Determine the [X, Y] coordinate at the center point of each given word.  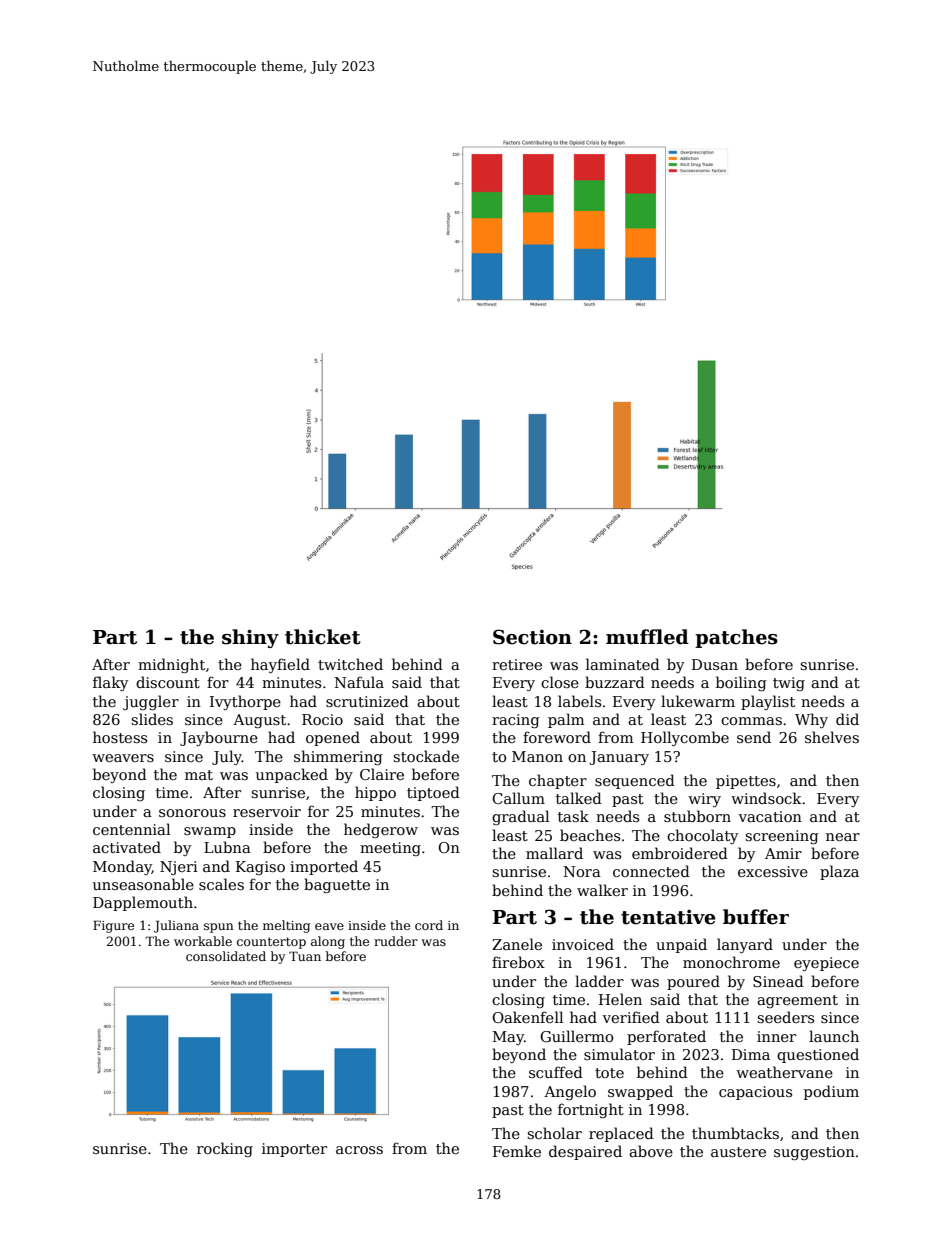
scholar [554, 1133]
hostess [120, 737]
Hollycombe [685, 738]
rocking [225, 1149]
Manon [537, 756]
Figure [113, 926]
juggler [151, 702]
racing [516, 721]
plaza [839, 872]
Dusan [715, 664]
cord [429, 925]
